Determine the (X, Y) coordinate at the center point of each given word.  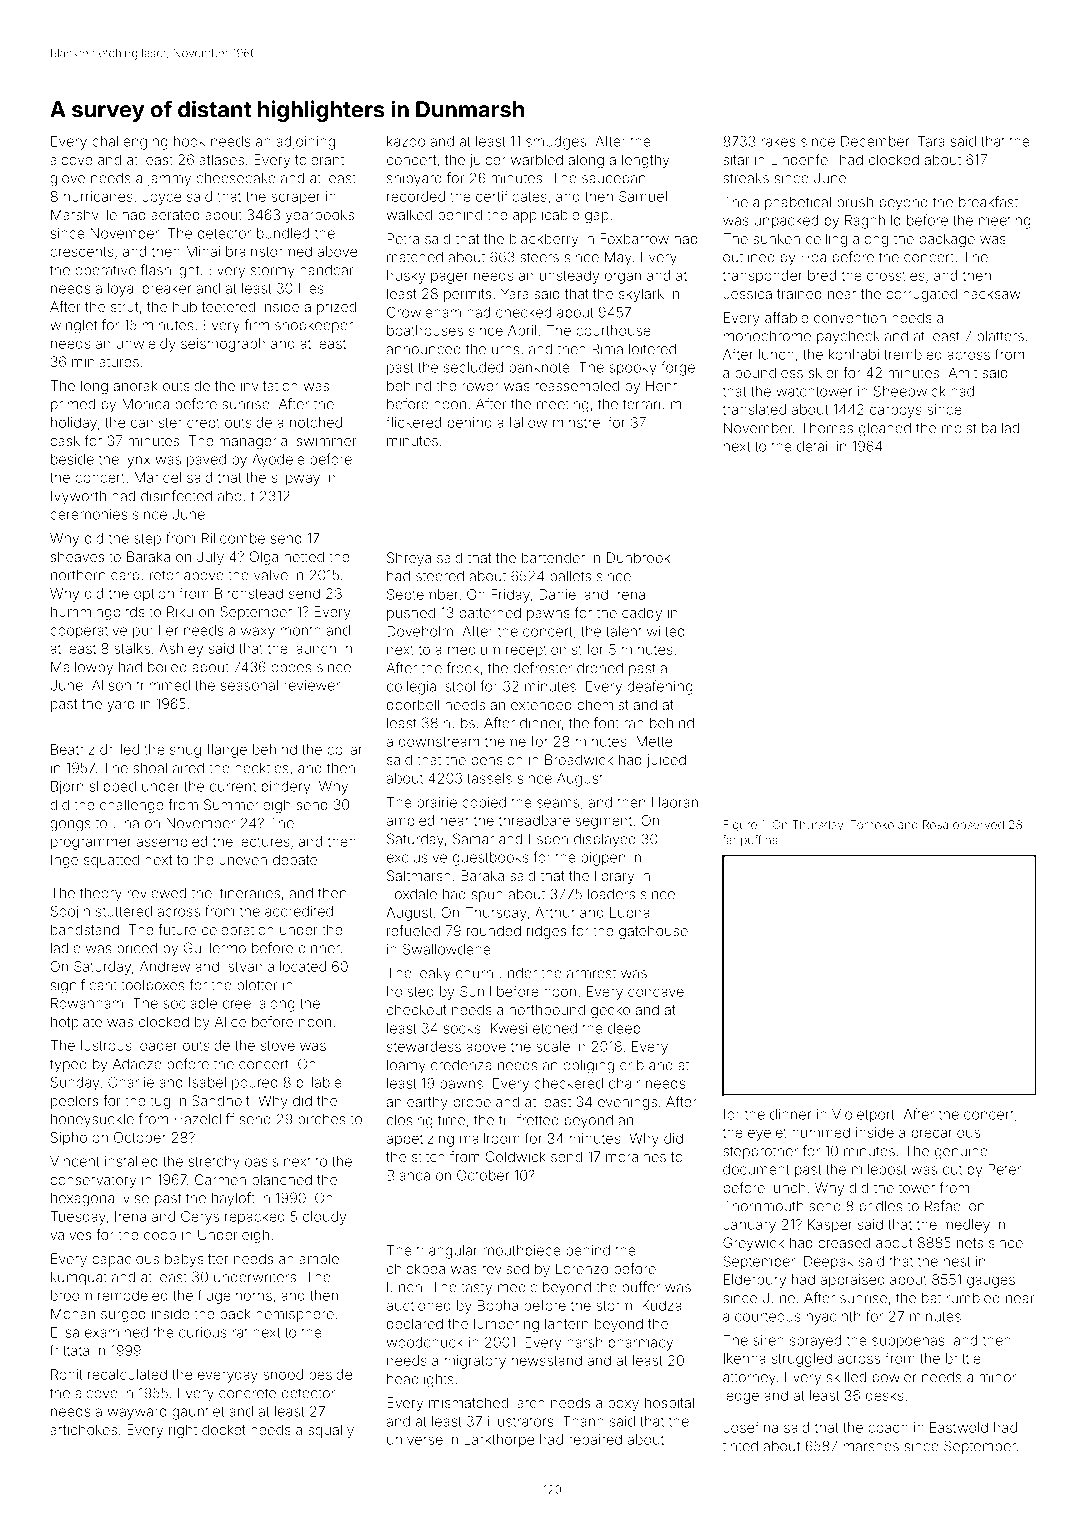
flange (227, 750)
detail (813, 446)
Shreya (409, 559)
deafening (660, 687)
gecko (610, 1011)
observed (978, 824)
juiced (666, 761)
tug (160, 1102)
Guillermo (215, 948)
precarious (946, 1134)
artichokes (83, 1429)
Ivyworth (78, 497)
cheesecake (236, 178)
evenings (627, 1103)
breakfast (988, 202)
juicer (487, 161)
